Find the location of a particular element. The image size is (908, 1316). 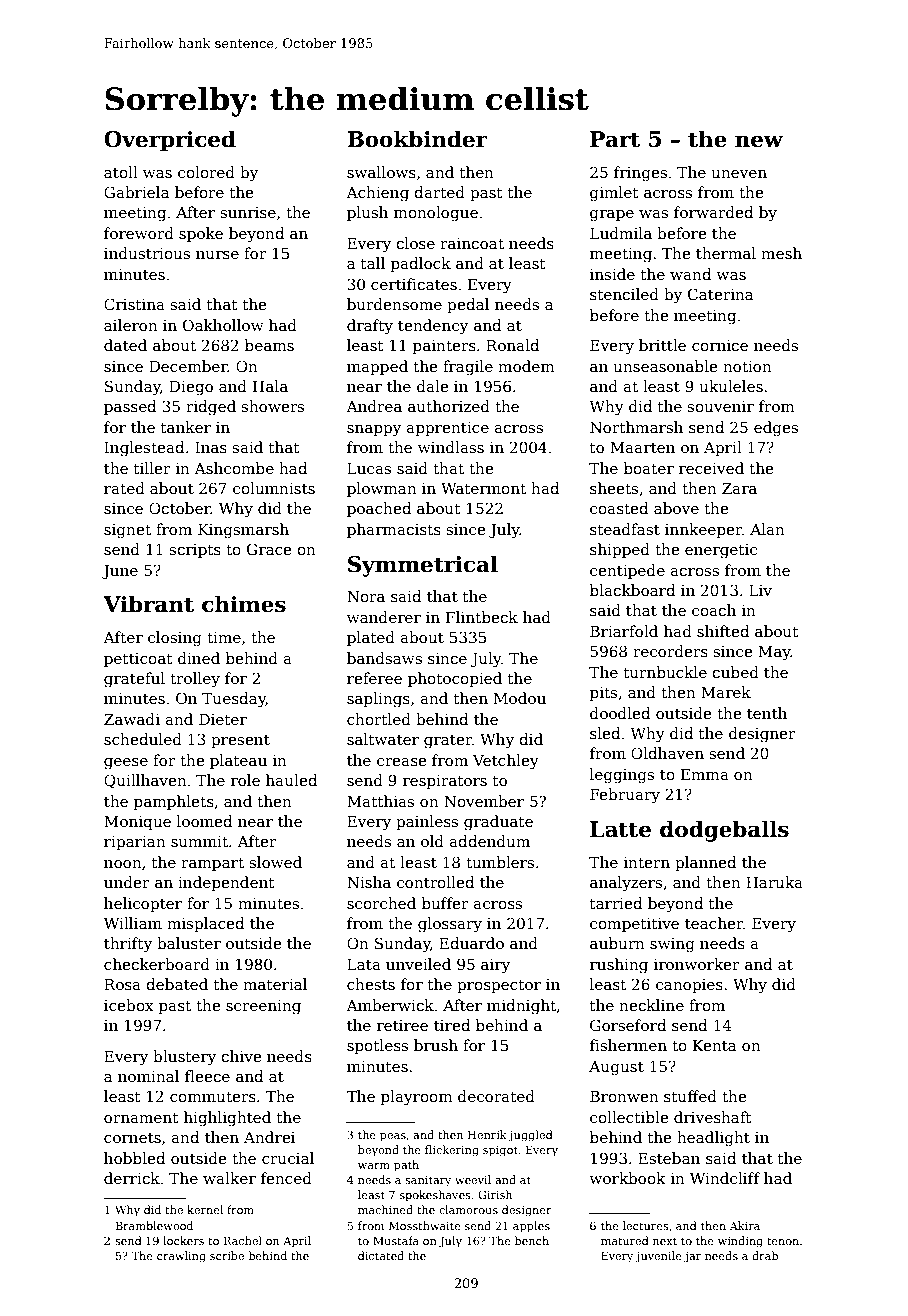

tarried is located at coordinates (616, 903).
